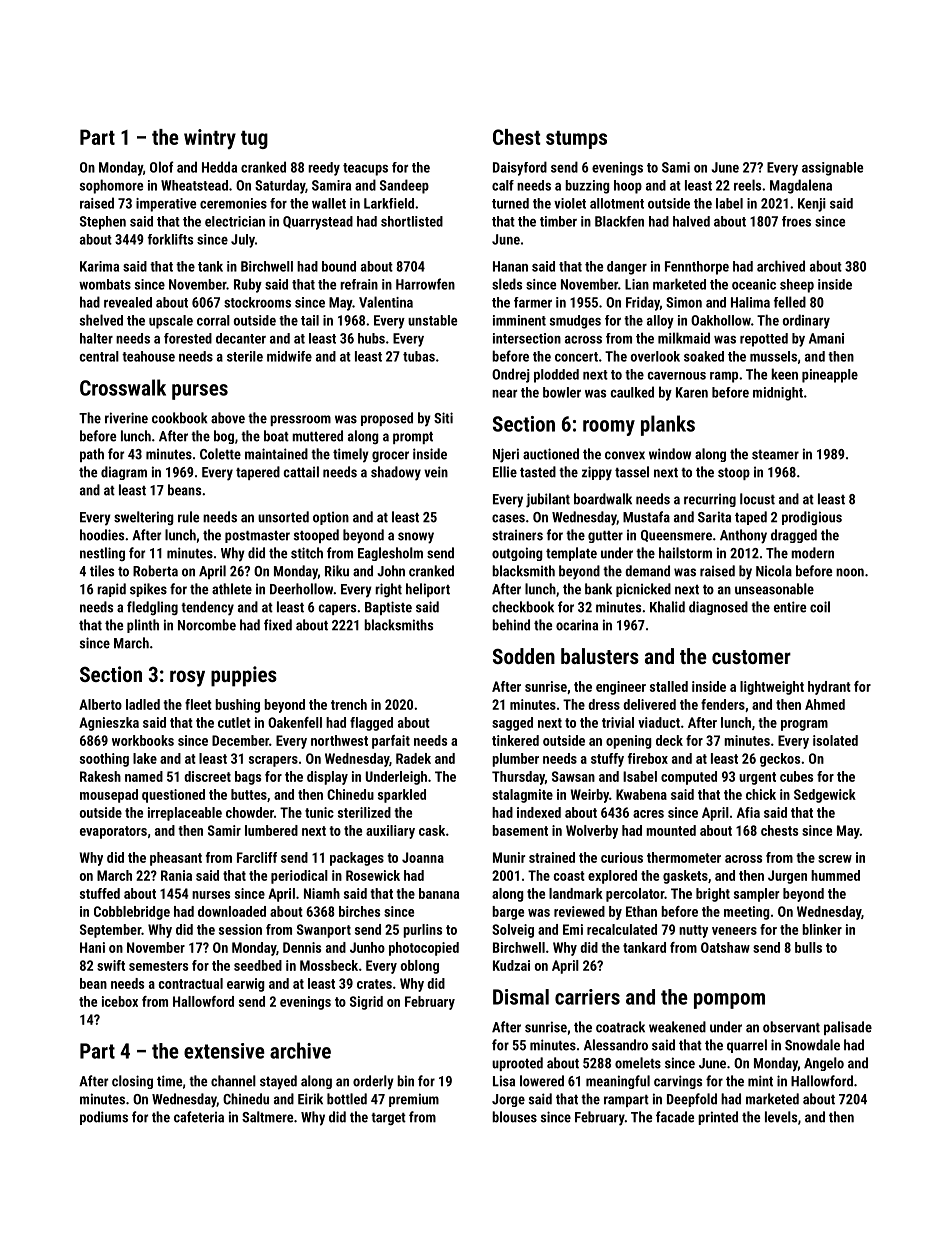 The width and height of the page is (952, 1233). Describe the element at coordinates (675, 1117) in the page. I see `facade` at that location.
